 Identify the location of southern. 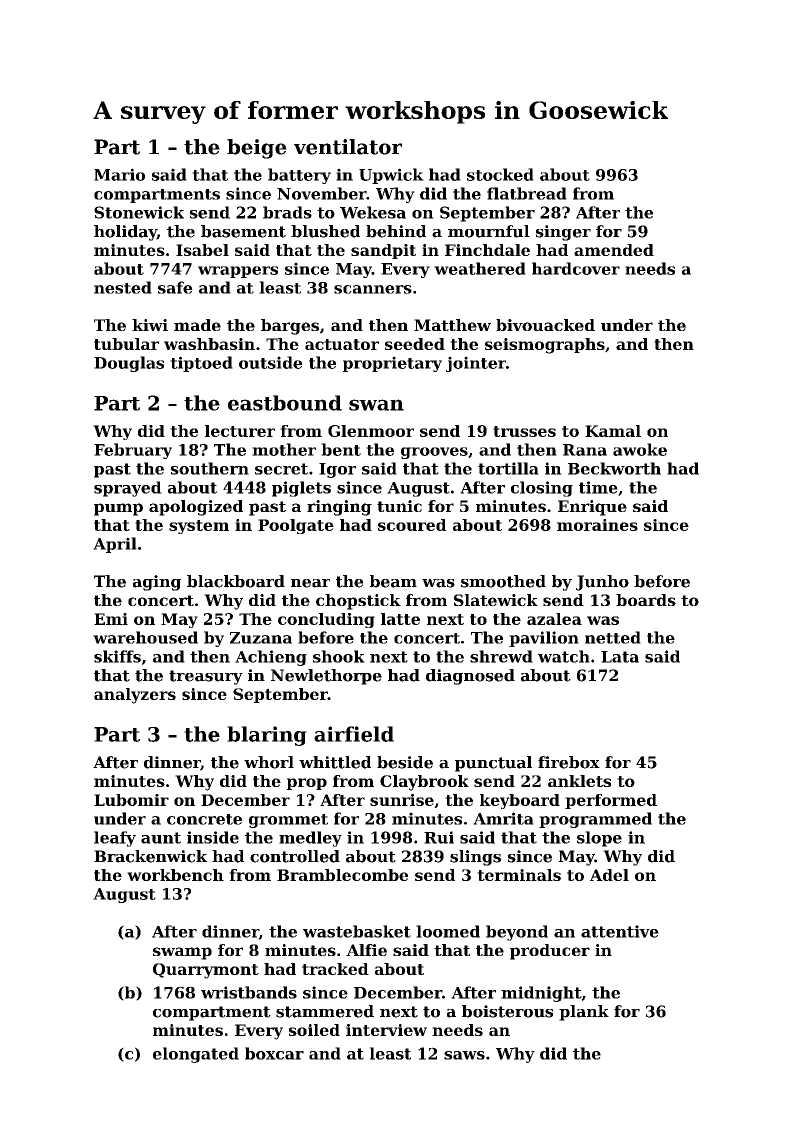
(210, 468).
